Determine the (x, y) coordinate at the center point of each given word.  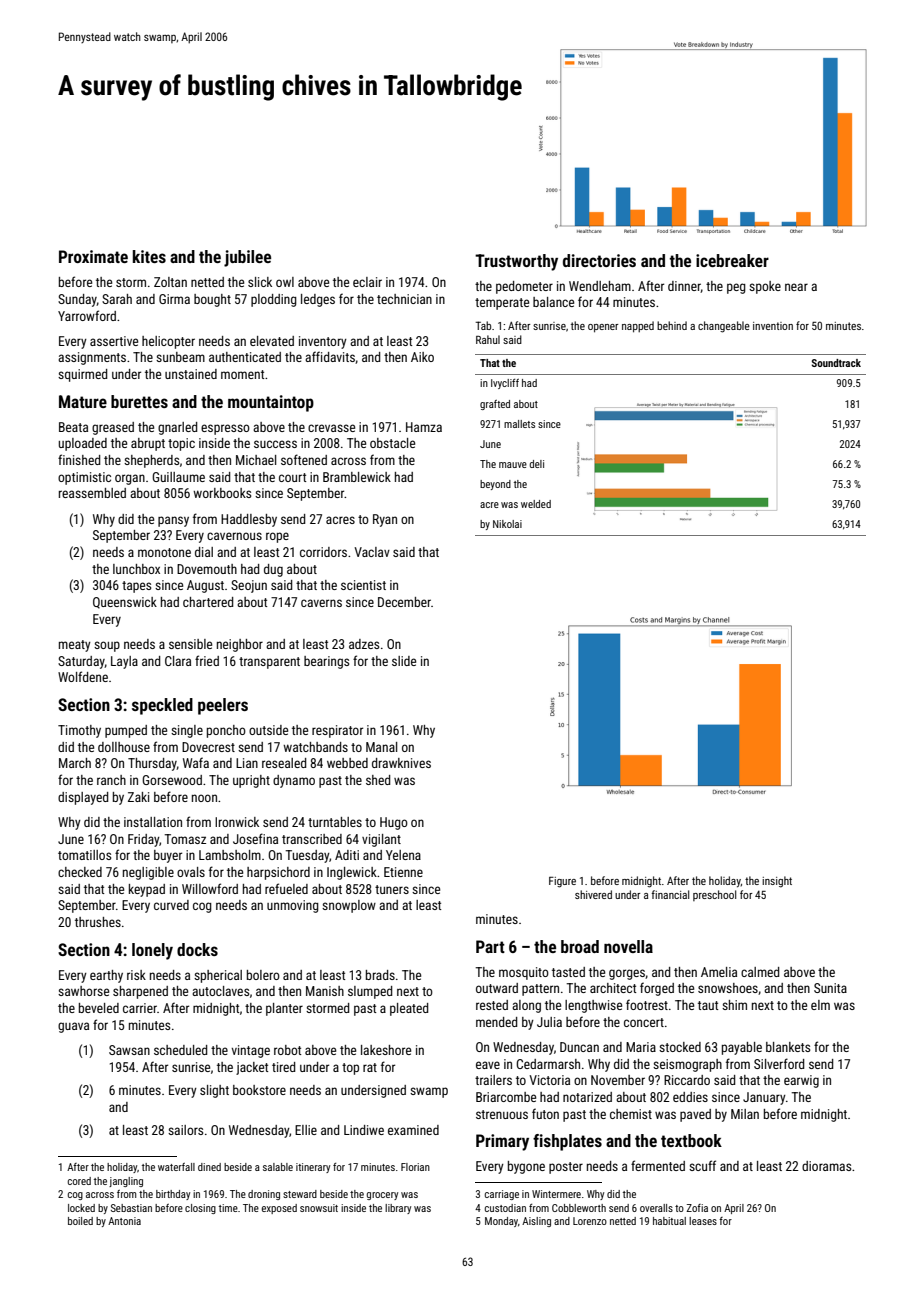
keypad (147, 890)
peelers (223, 706)
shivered (593, 894)
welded (536, 504)
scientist (363, 585)
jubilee (247, 258)
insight (777, 882)
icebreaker (732, 260)
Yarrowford (87, 315)
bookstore (259, 1090)
